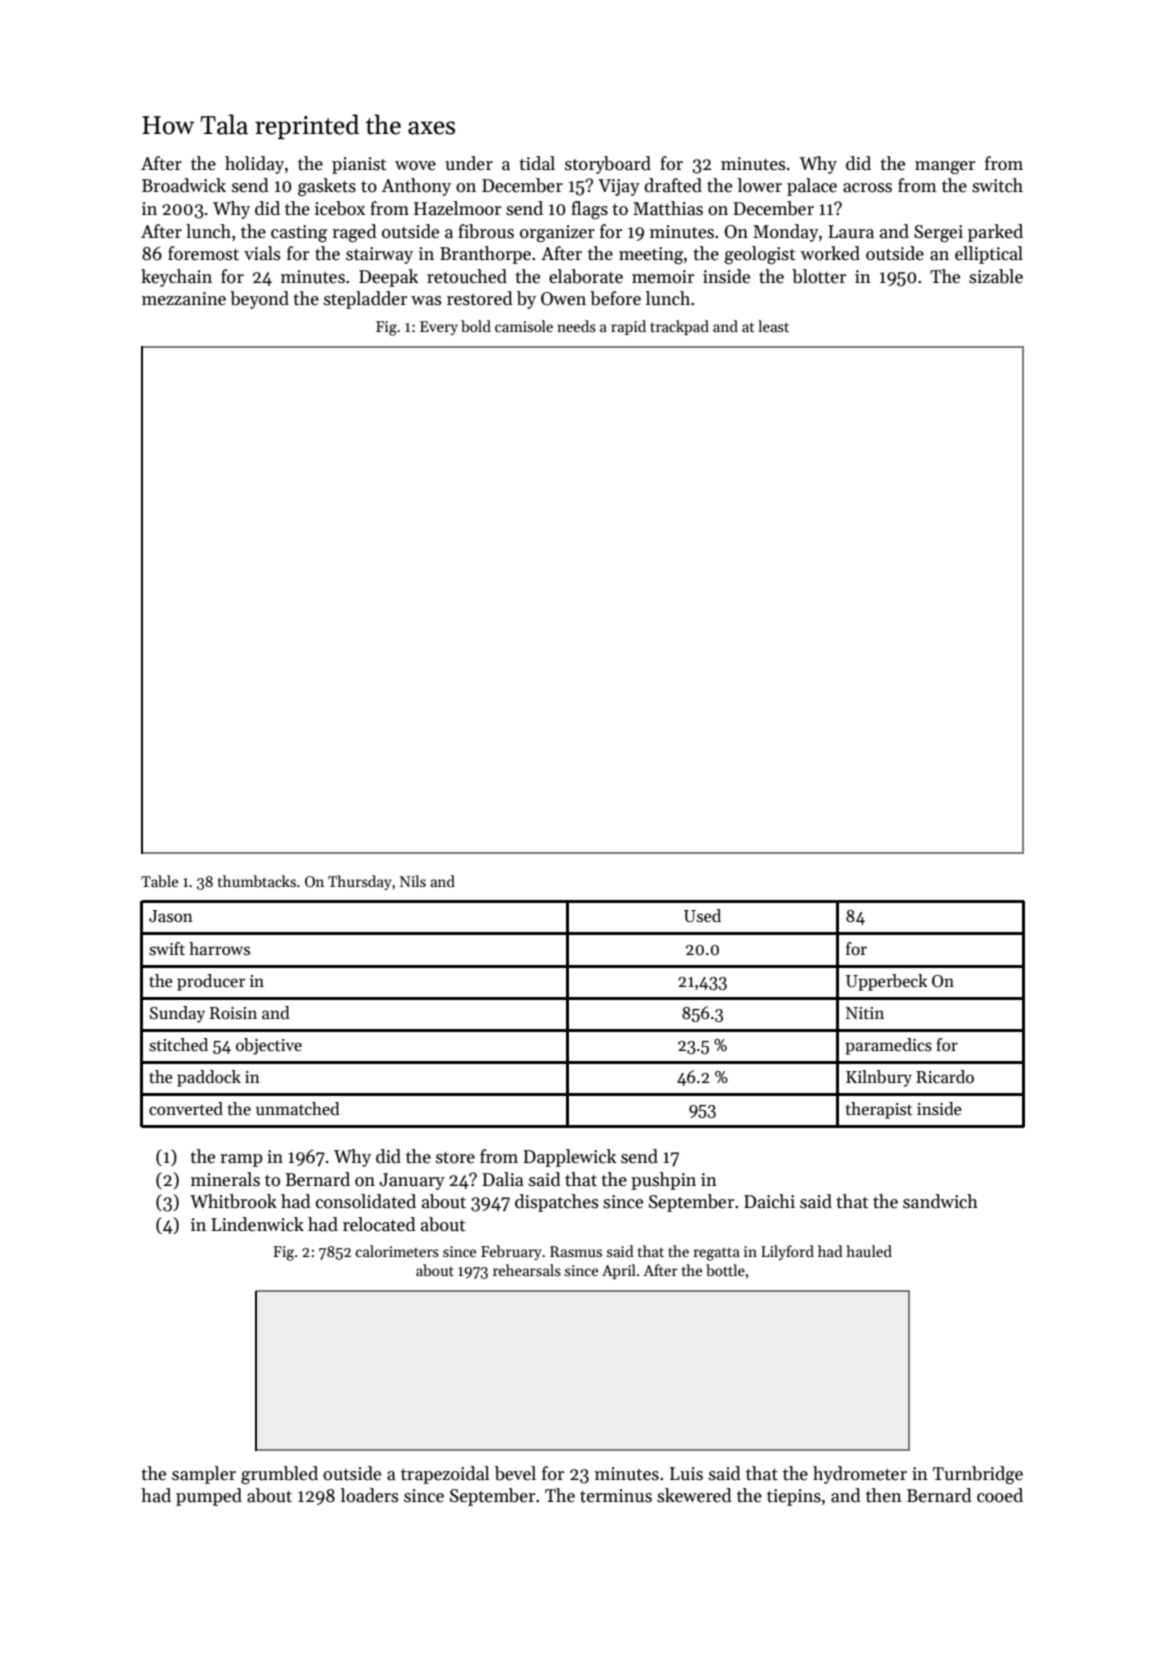  What do you see at coordinates (887, 982) in the screenshot?
I see `Upperbeck` at bounding box center [887, 982].
